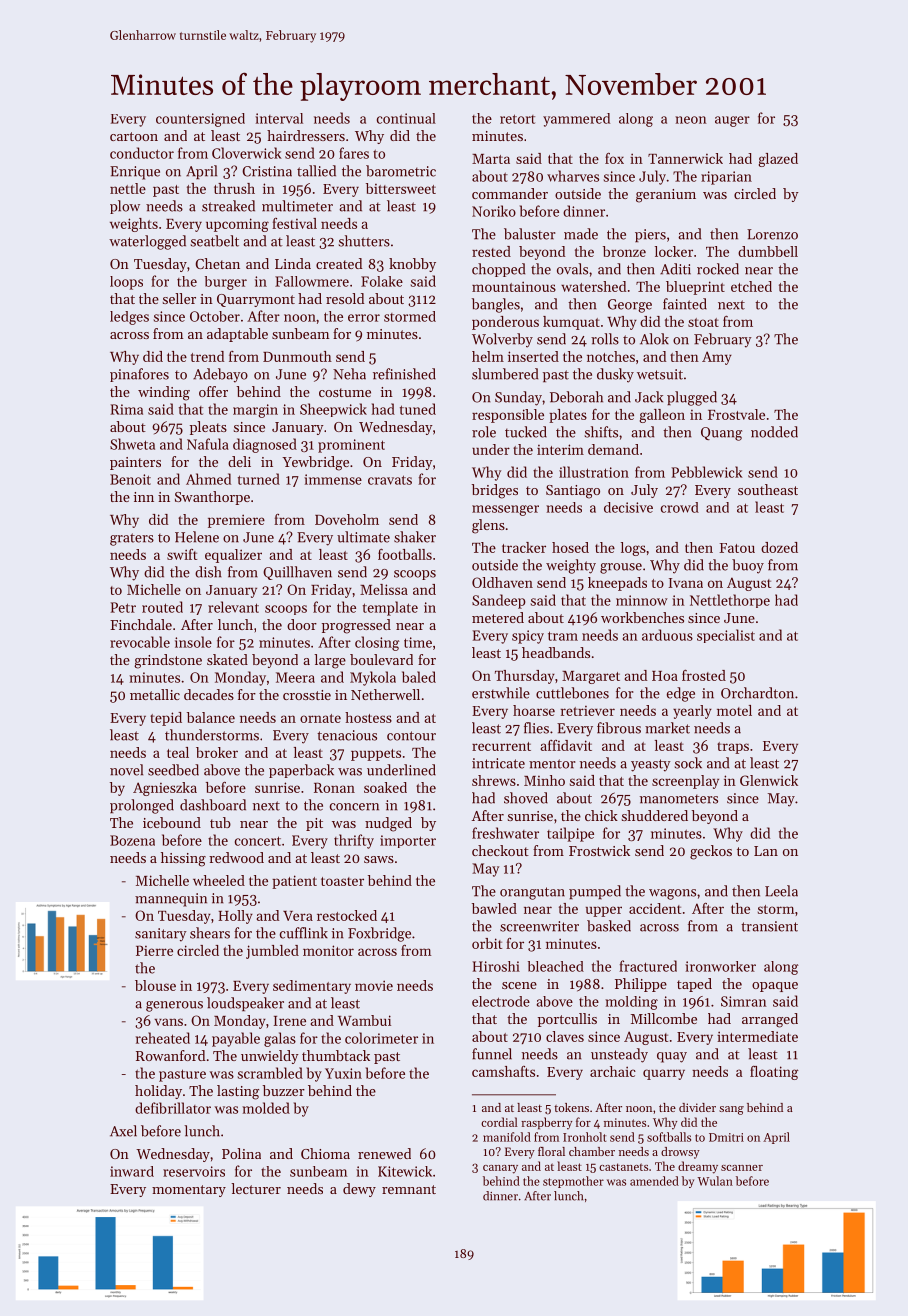 This screenshot has height=1316, width=908. I want to click on countersigned, so click(200, 120).
